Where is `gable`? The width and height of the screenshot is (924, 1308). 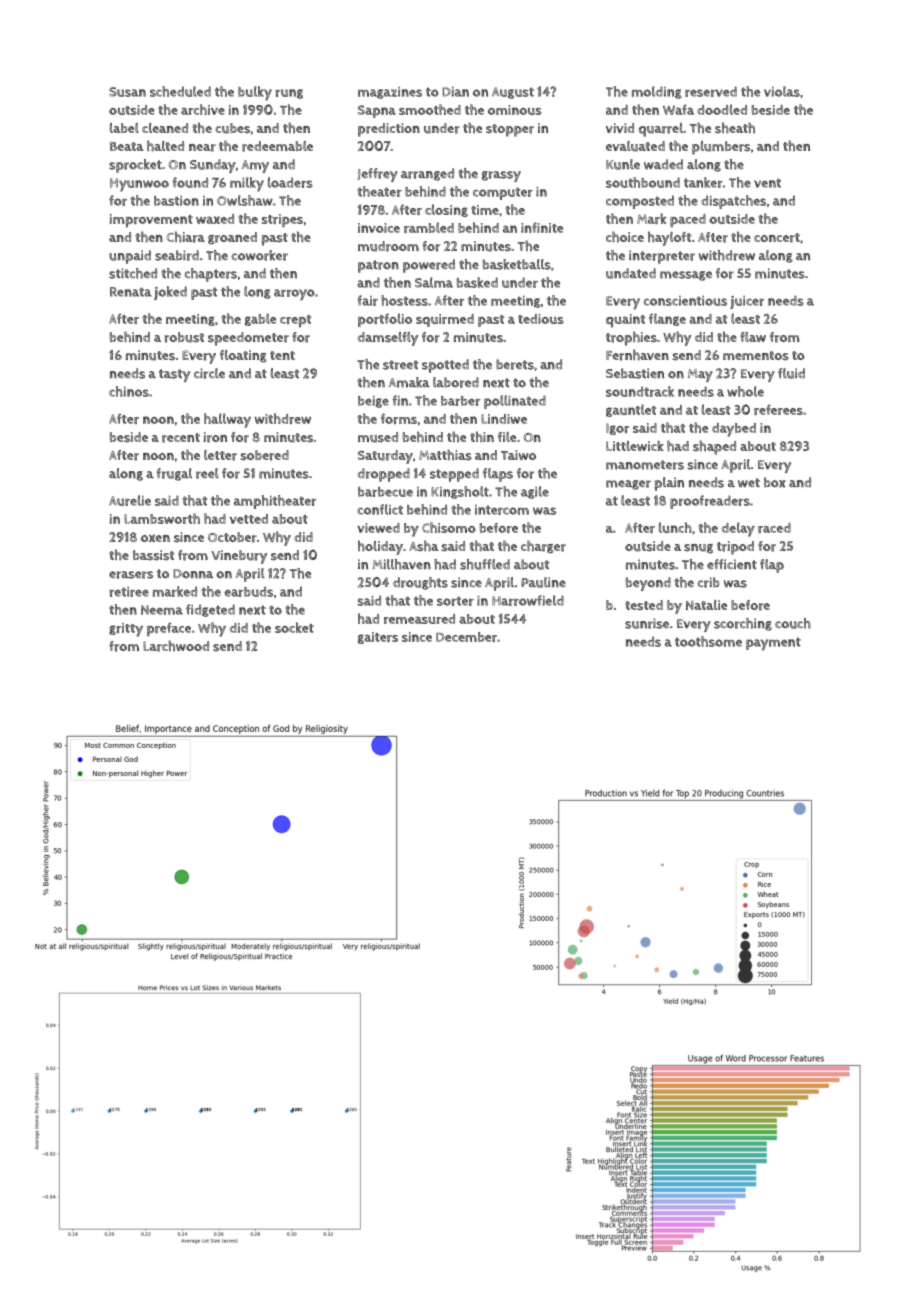 gable is located at coordinates (260, 319).
